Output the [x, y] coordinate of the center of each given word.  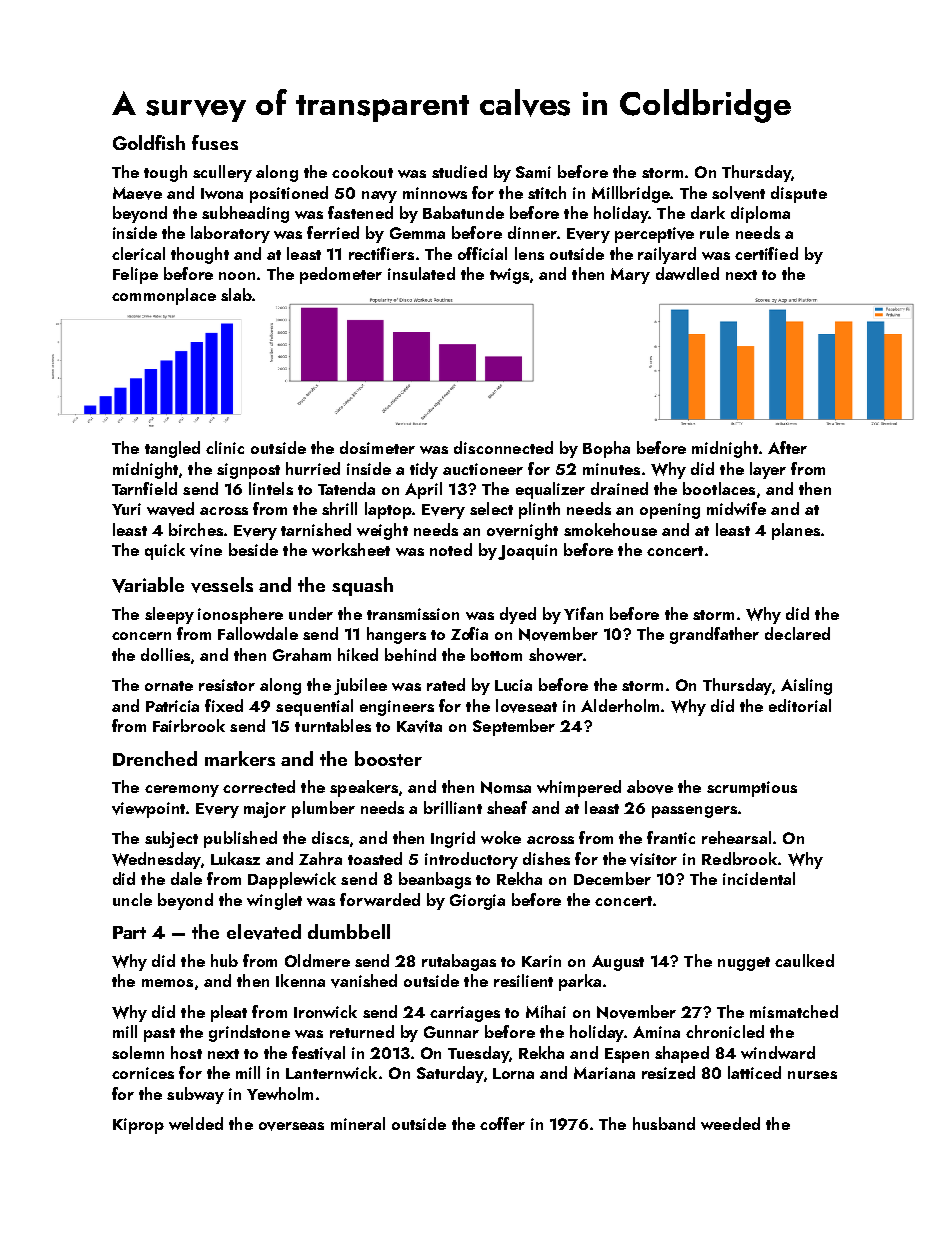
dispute [799, 194]
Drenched [155, 758]
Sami [533, 172]
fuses [215, 142]
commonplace [164, 296]
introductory [471, 860]
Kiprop [138, 1126]
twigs [509, 276]
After [787, 447]
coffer [502, 1123]
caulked [804, 960]
